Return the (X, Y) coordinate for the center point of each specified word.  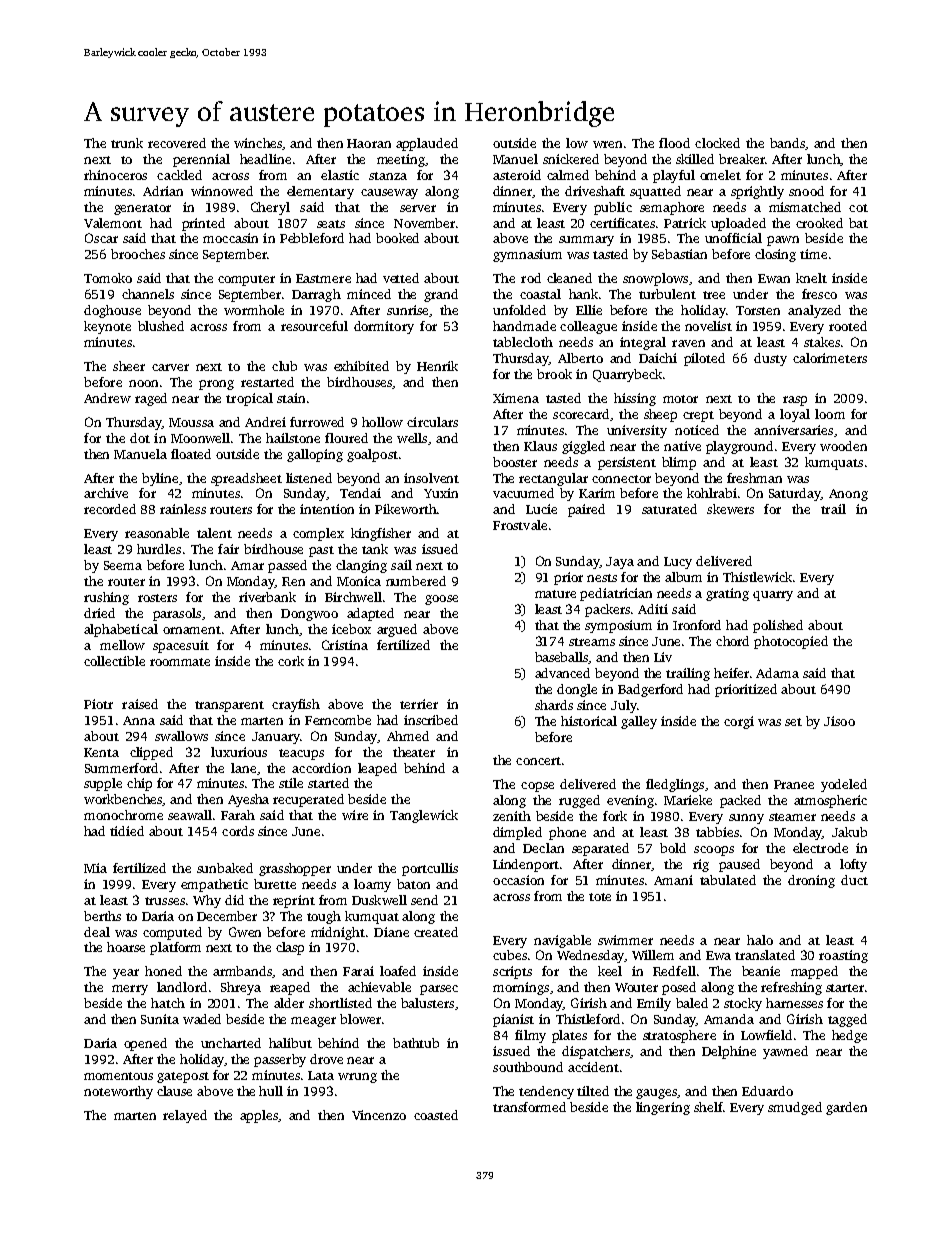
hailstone (293, 438)
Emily (654, 1004)
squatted (655, 192)
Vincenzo (379, 1115)
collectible (114, 661)
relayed (185, 1116)
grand (441, 295)
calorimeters (830, 358)
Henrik (437, 366)
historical (589, 721)
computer (246, 280)
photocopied (791, 642)
